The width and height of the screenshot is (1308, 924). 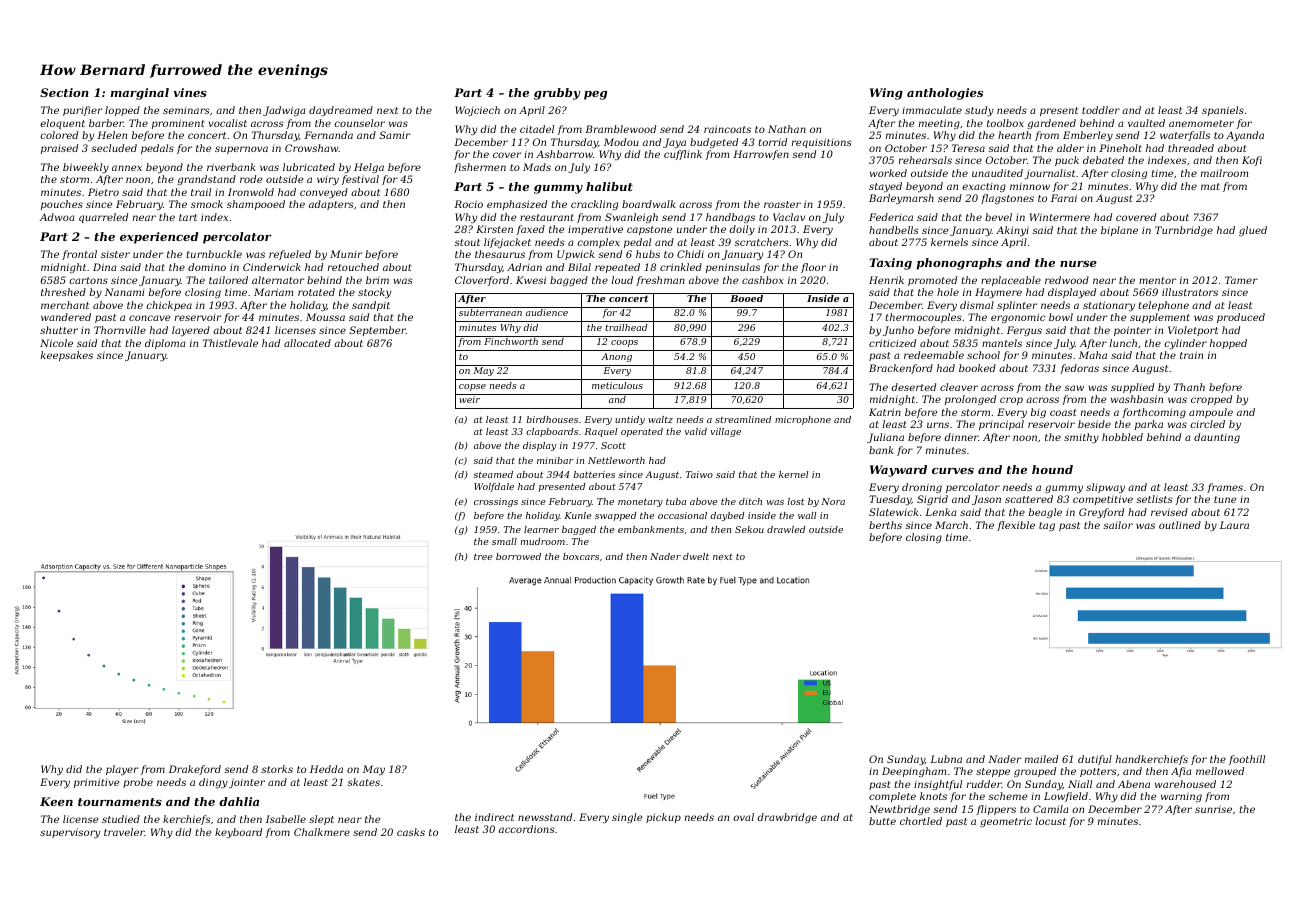 What do you see at coordinates (1095, 760) in the screenshot?
I see `dutiful` at bounding box center [1095, 760].
